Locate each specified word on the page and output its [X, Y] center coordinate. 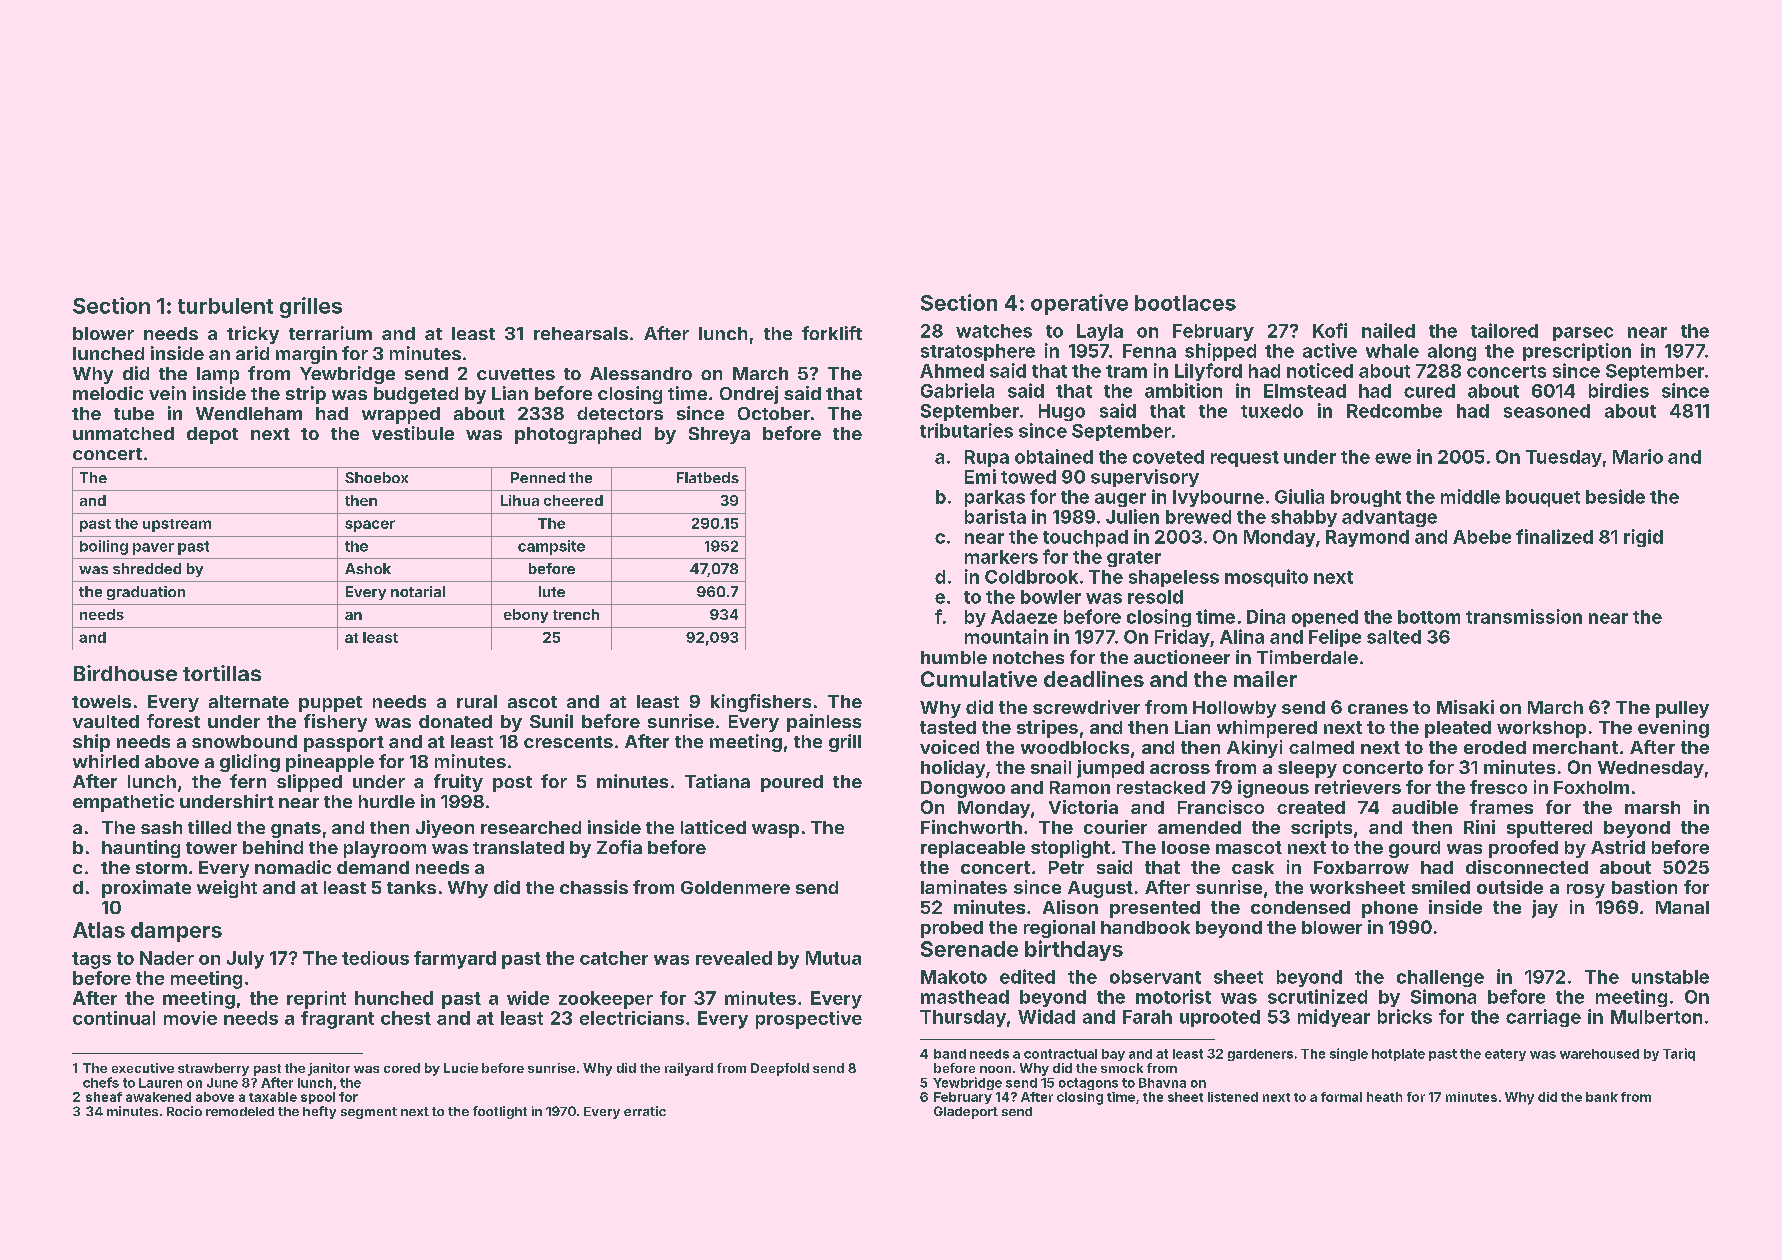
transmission [1524, 616]
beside [1615, 496]
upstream [177, 525]
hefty [319, 1112]
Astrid [1618, 847]
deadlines [1094, 679]
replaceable [973, 849]
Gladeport [966, 1112]
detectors [620, 413]
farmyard [455, 960]
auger [1120, 500]
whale [1392, 351]
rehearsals [581, 333]
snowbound [244, 741]
